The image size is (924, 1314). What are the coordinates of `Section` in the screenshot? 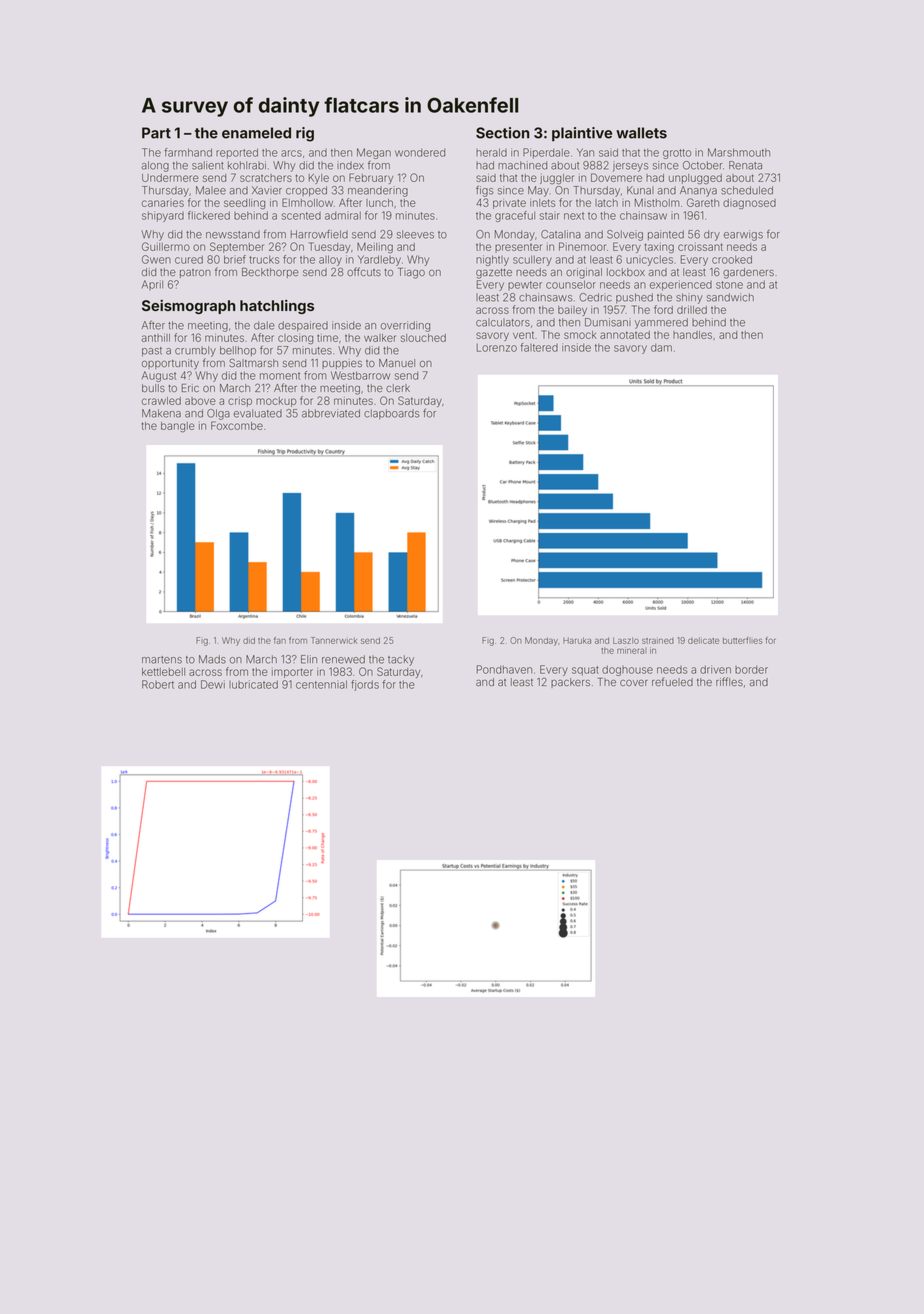 It's located at (502, 133).
